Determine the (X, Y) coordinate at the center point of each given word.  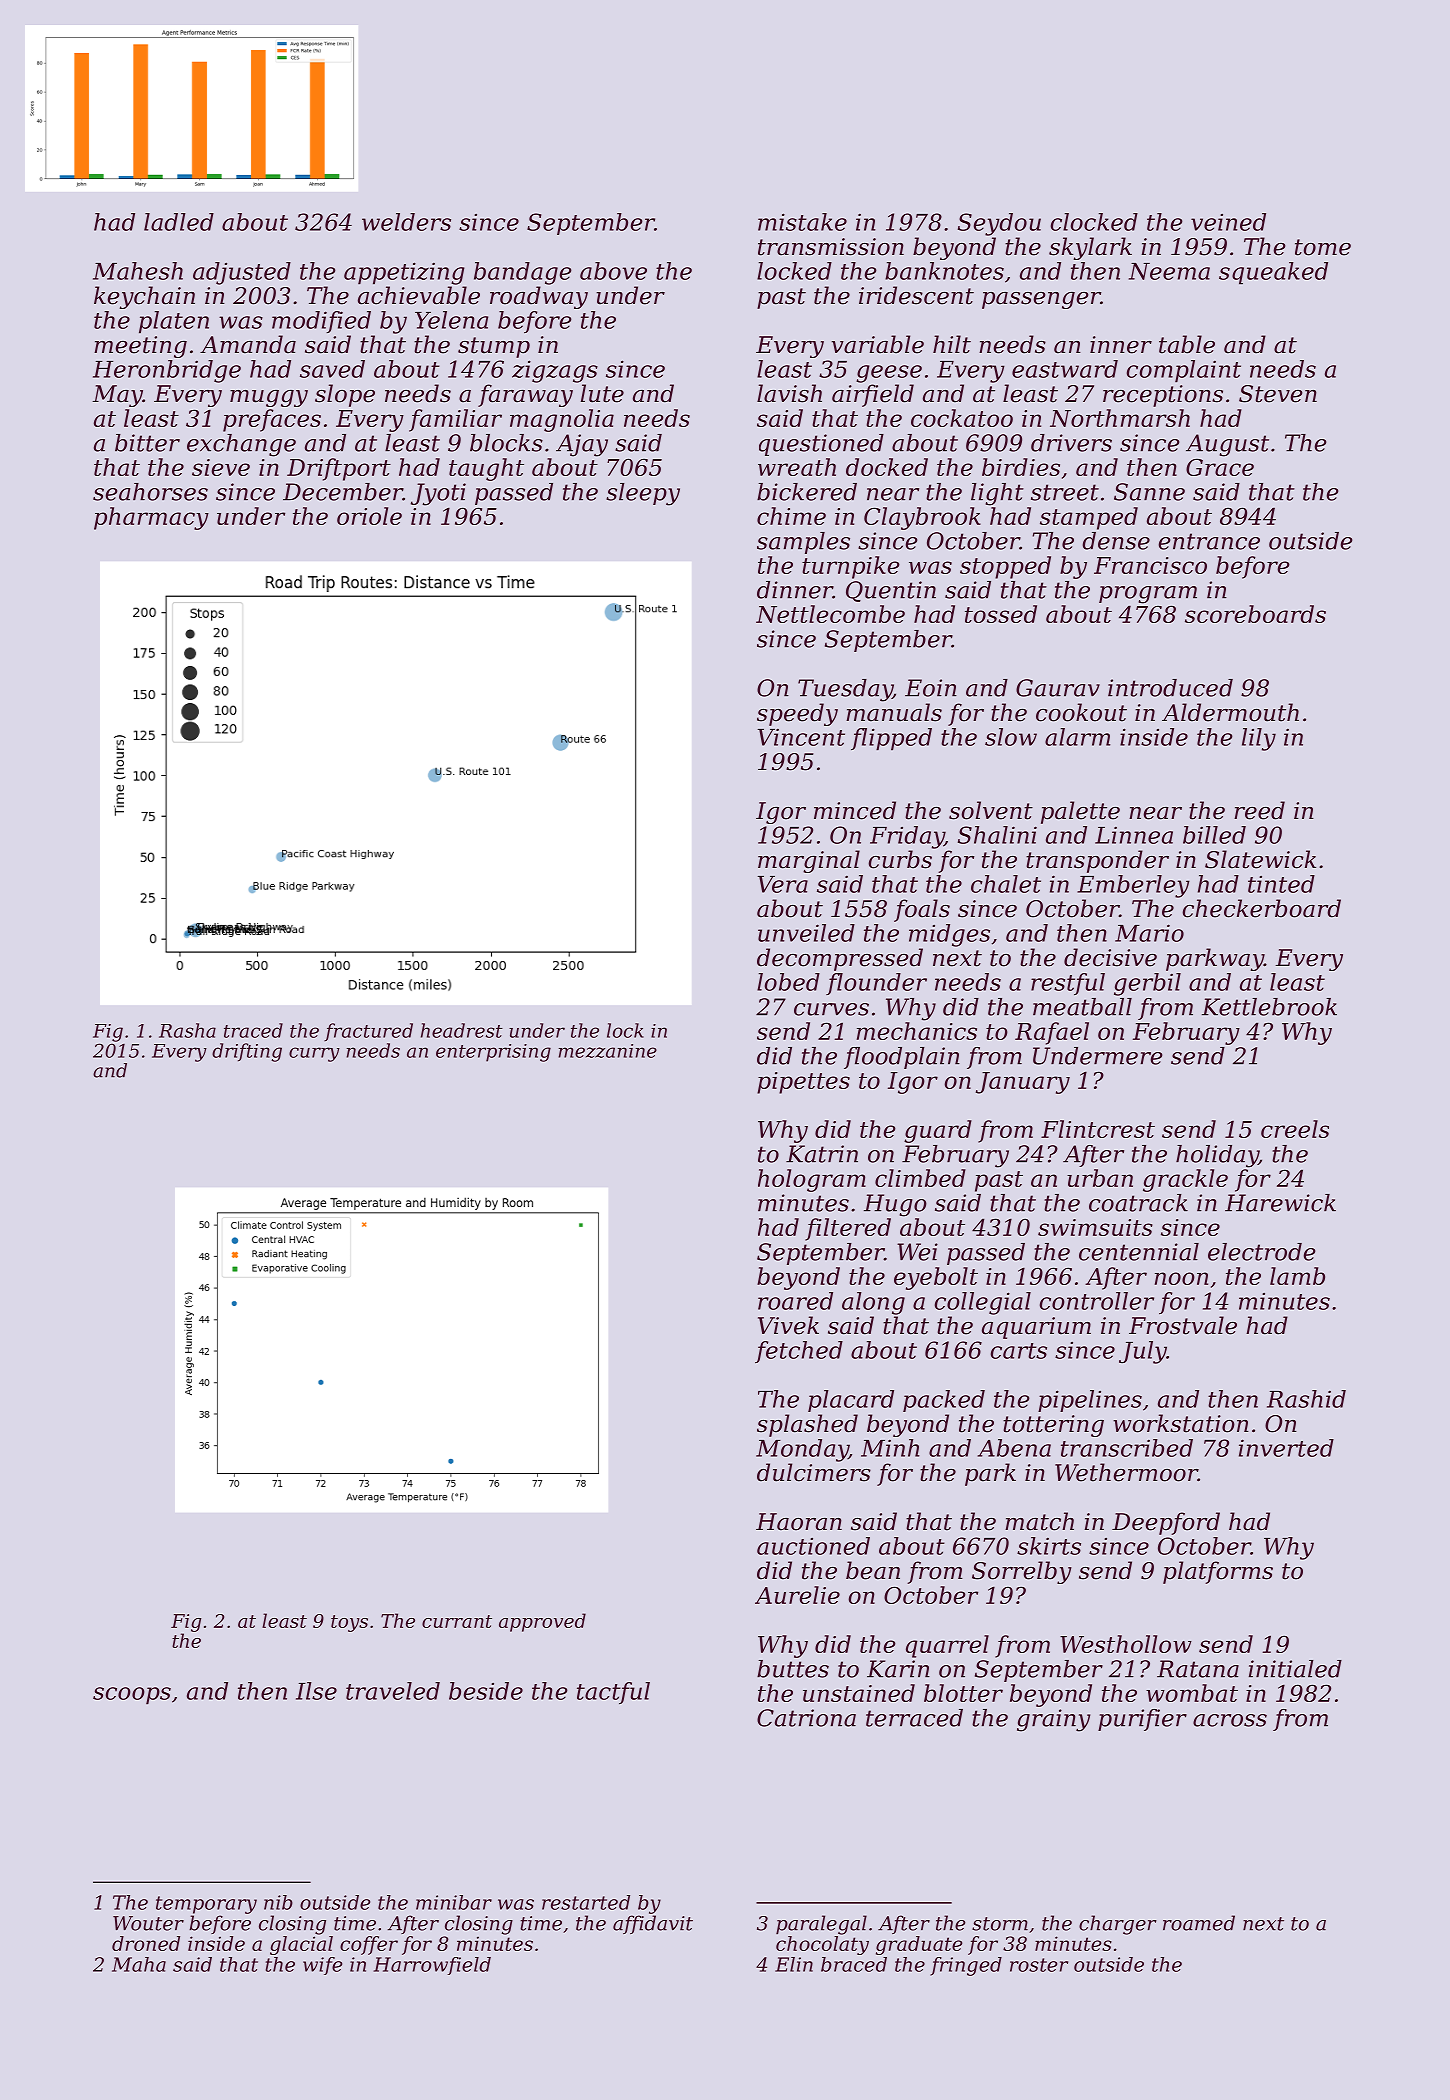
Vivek (788, 1325)
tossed (1001, 614)
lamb (1297, 1276)
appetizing (404, 273)
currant (457, 1621)
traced (253, 1030)
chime (791, 516)
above (613, 271)
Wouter (148, 1923)
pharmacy (151, 518)
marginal (809, 861)
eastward (1065, 369)
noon (1181, 1278)
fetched (799, 1352)
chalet (1006, 884)
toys (349, 1623)
